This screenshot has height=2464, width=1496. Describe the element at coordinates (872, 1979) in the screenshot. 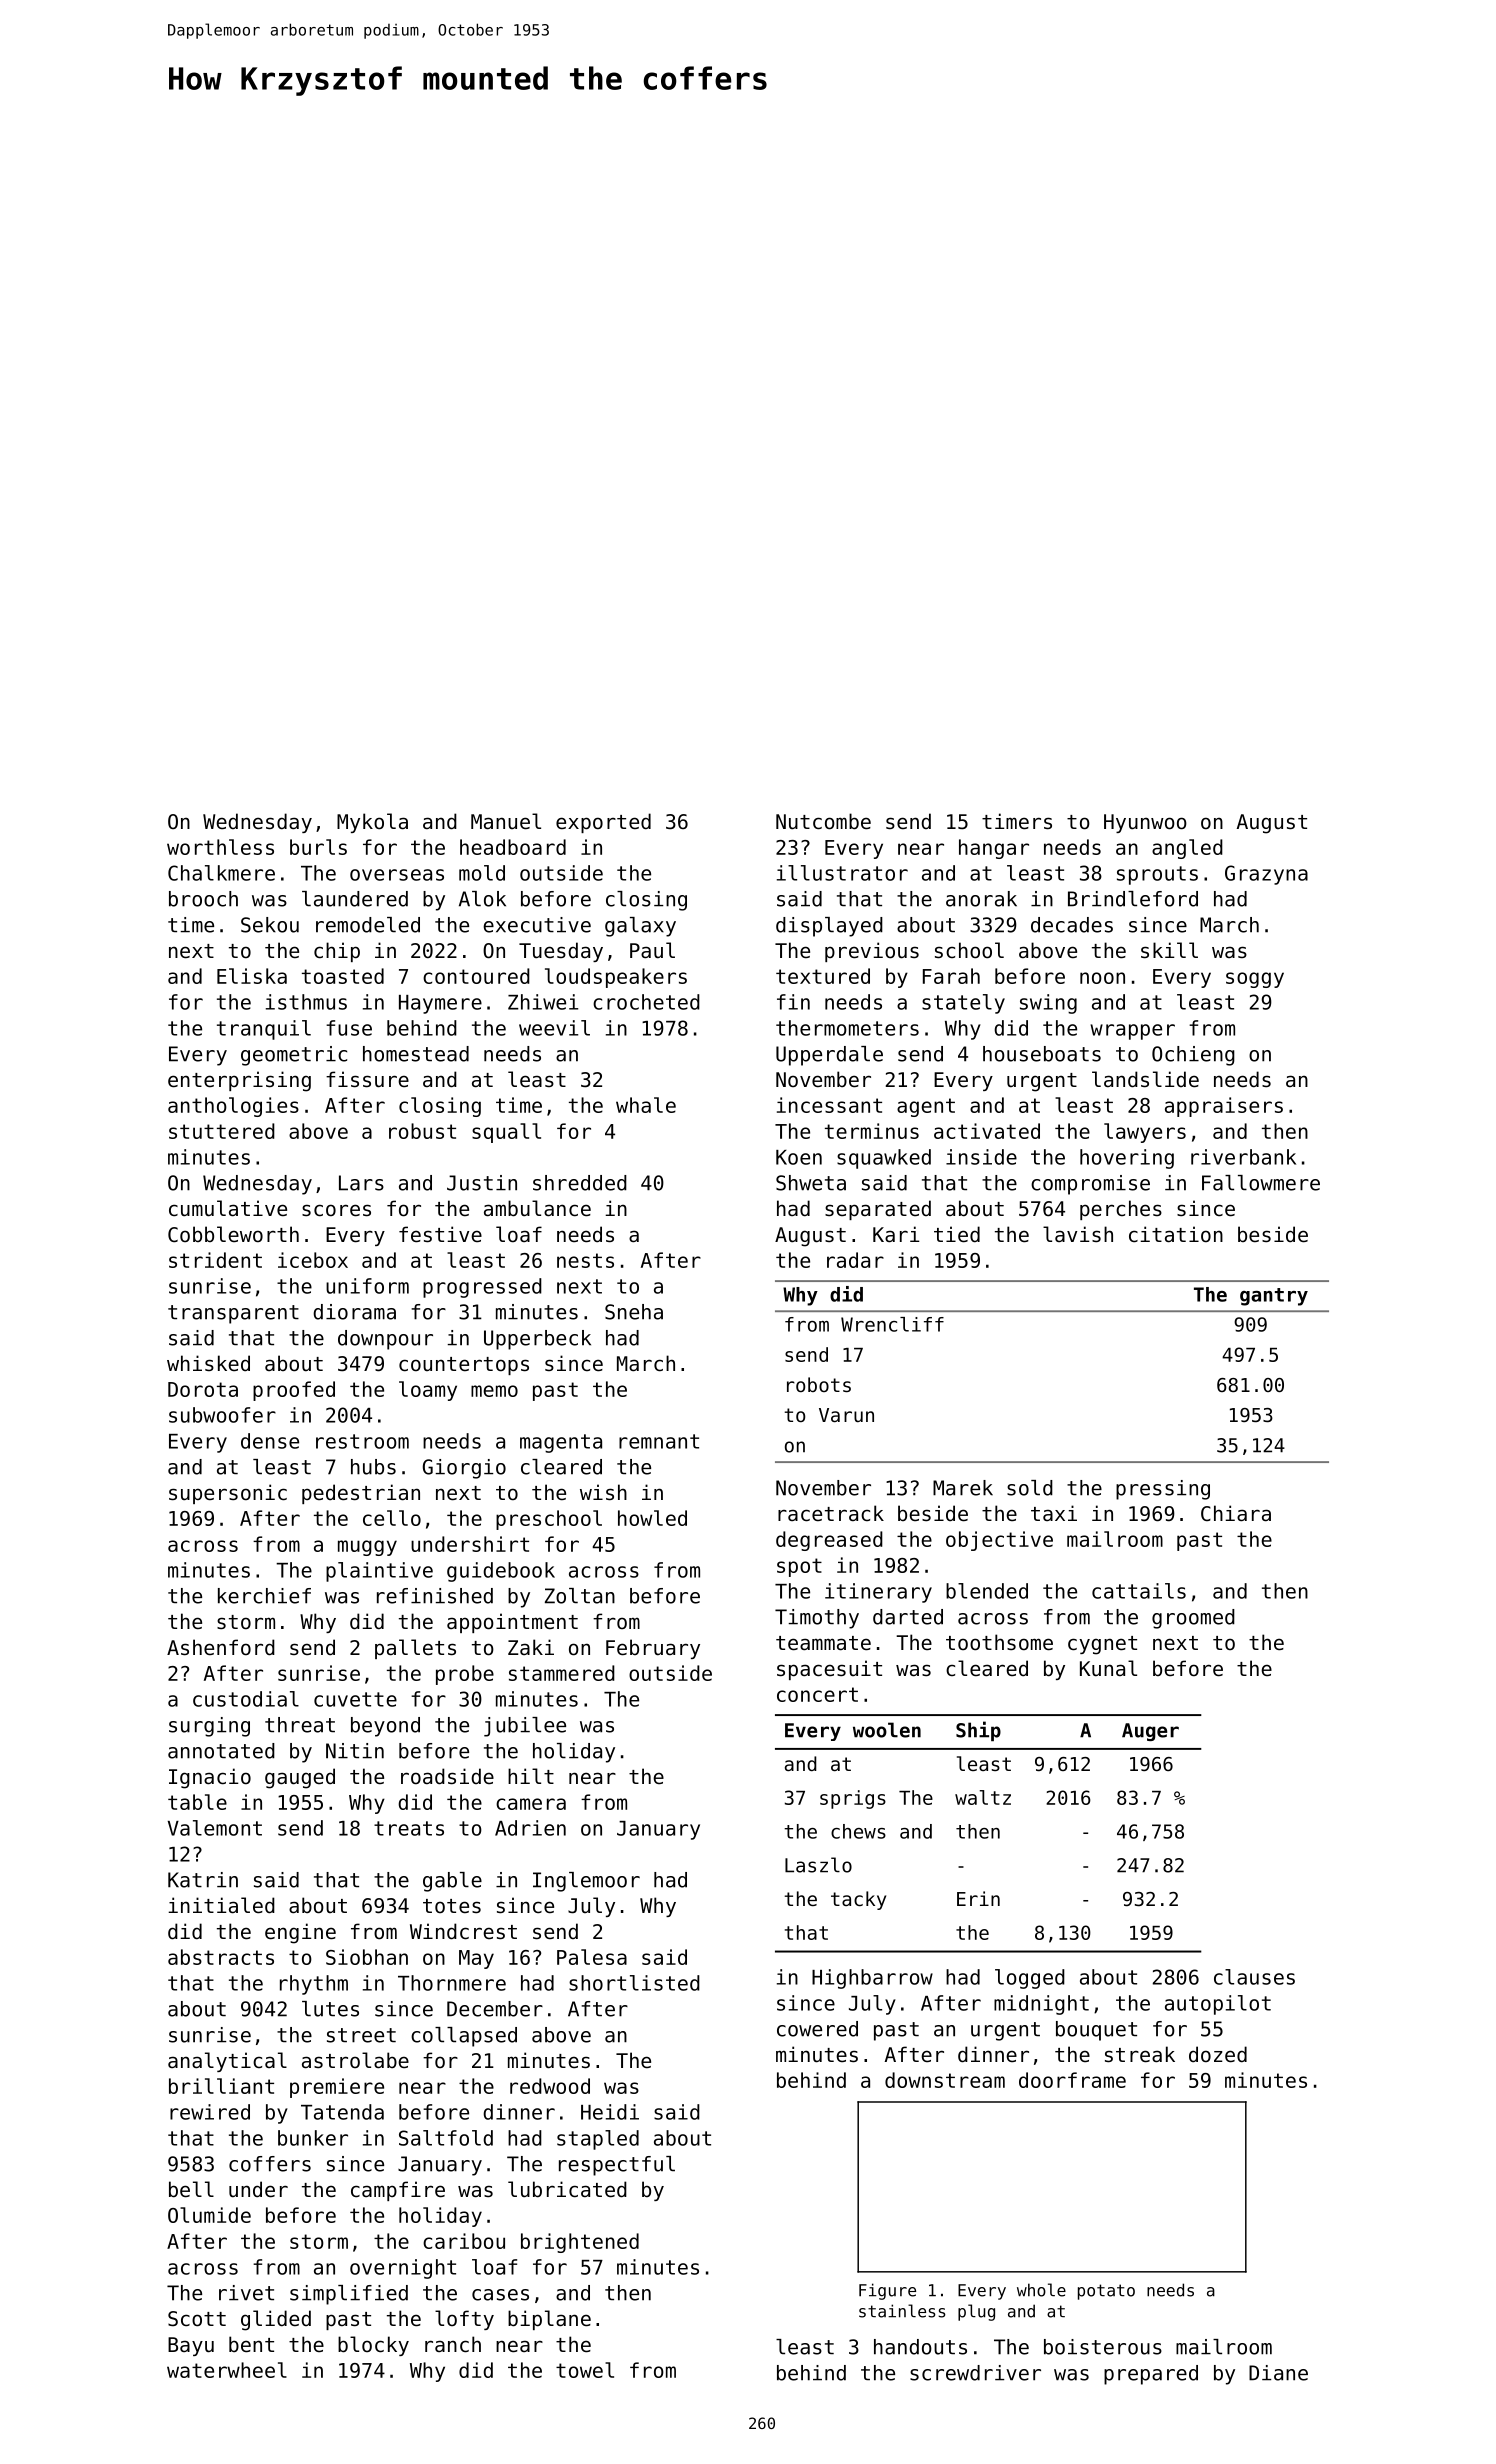

I see `Highbarrow` at that location.
